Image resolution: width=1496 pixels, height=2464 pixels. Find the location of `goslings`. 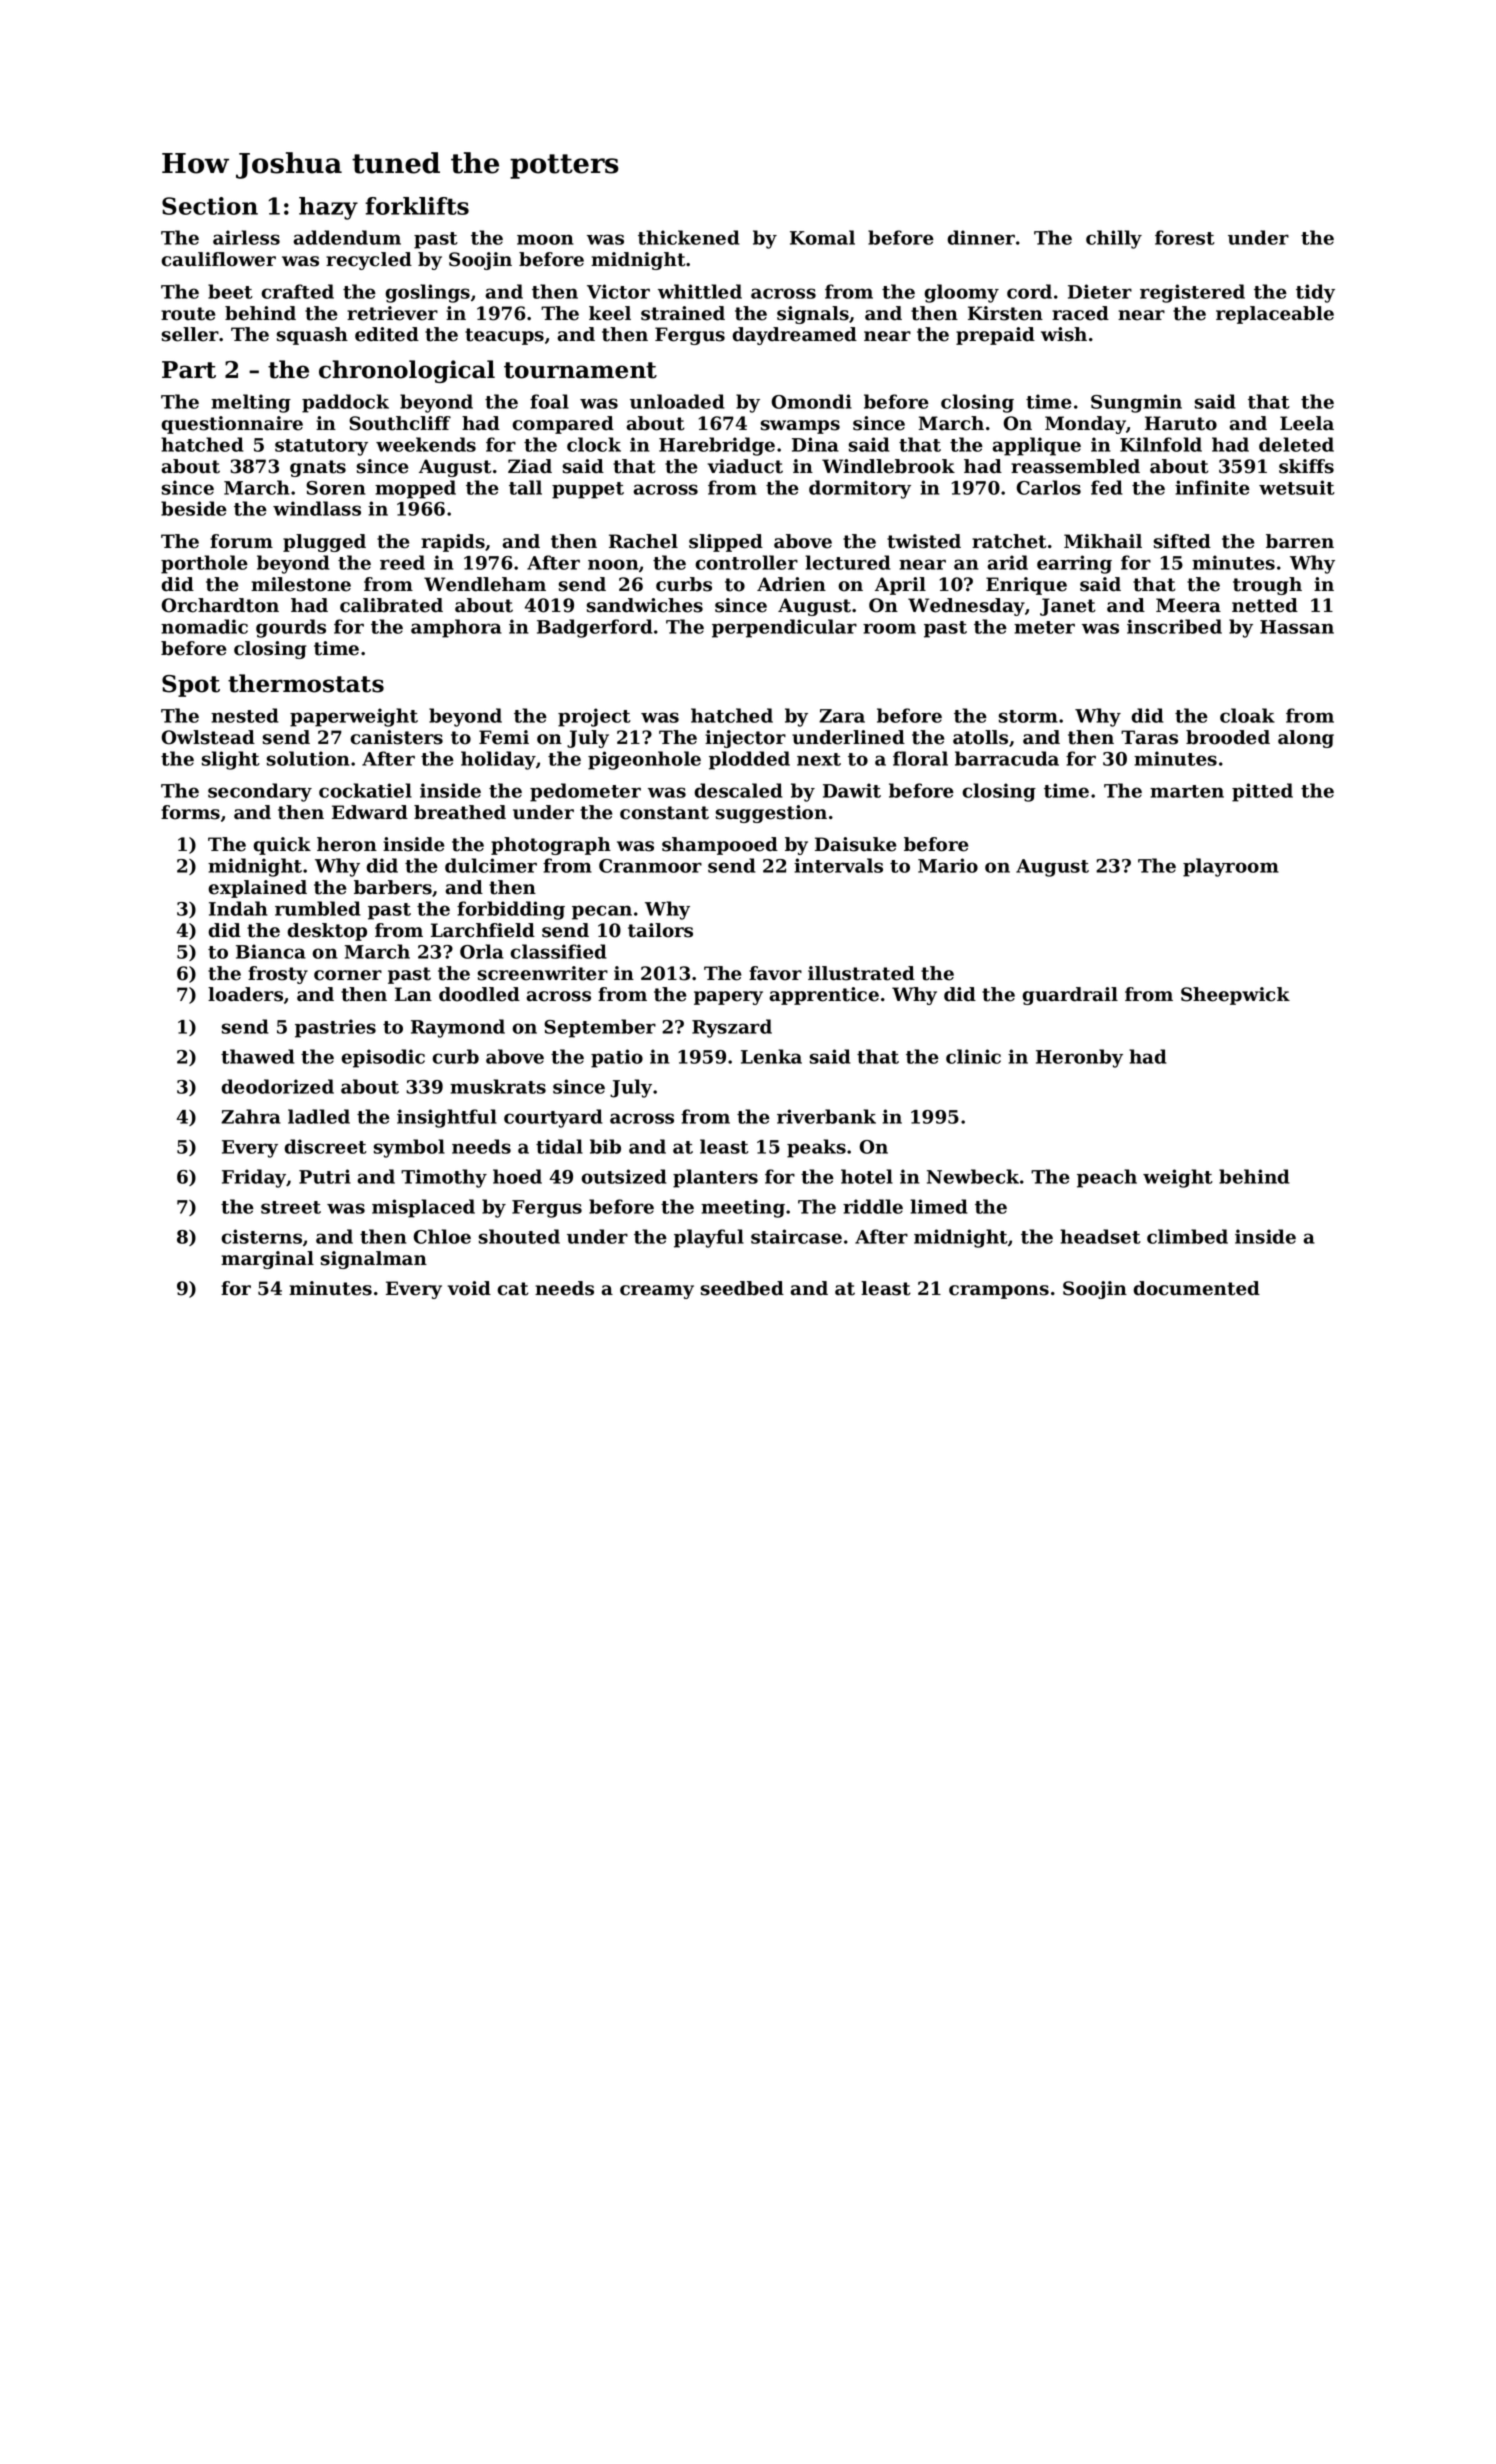

goslings is located at coordinates (427, 293).
